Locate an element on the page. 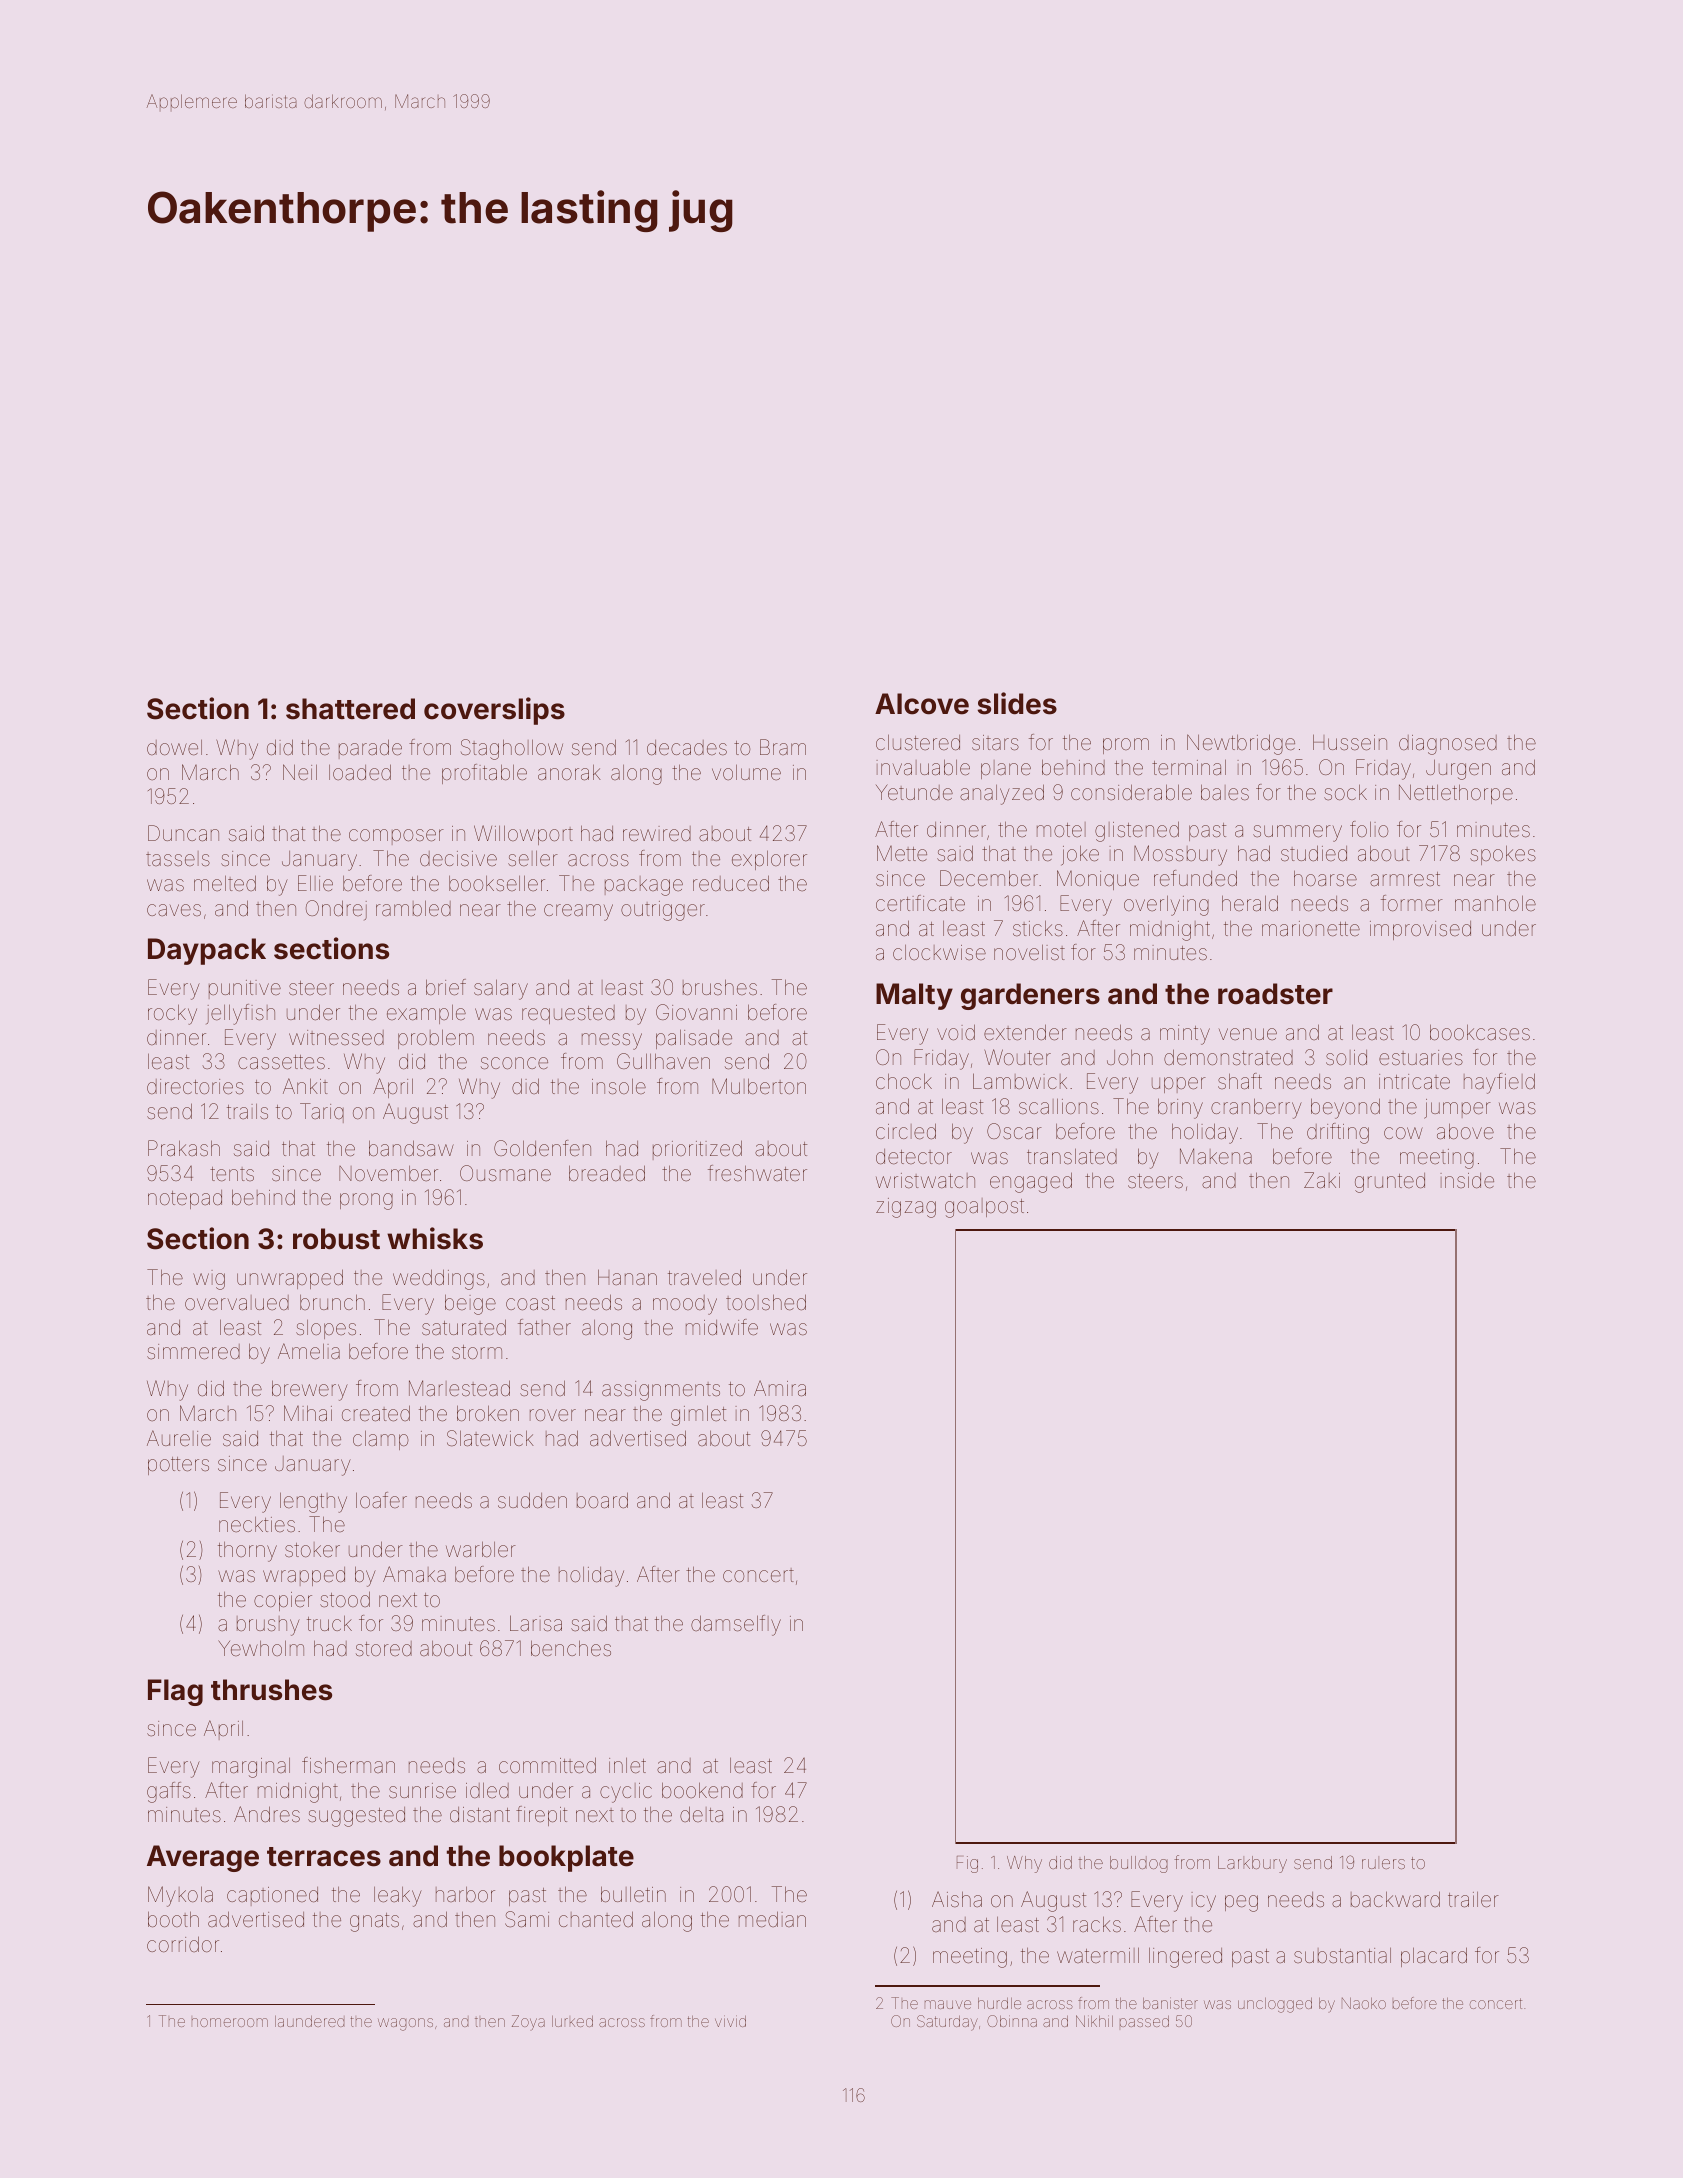 The image size is (1683, 2178). Flag is located at coordinates (175, 1692).
